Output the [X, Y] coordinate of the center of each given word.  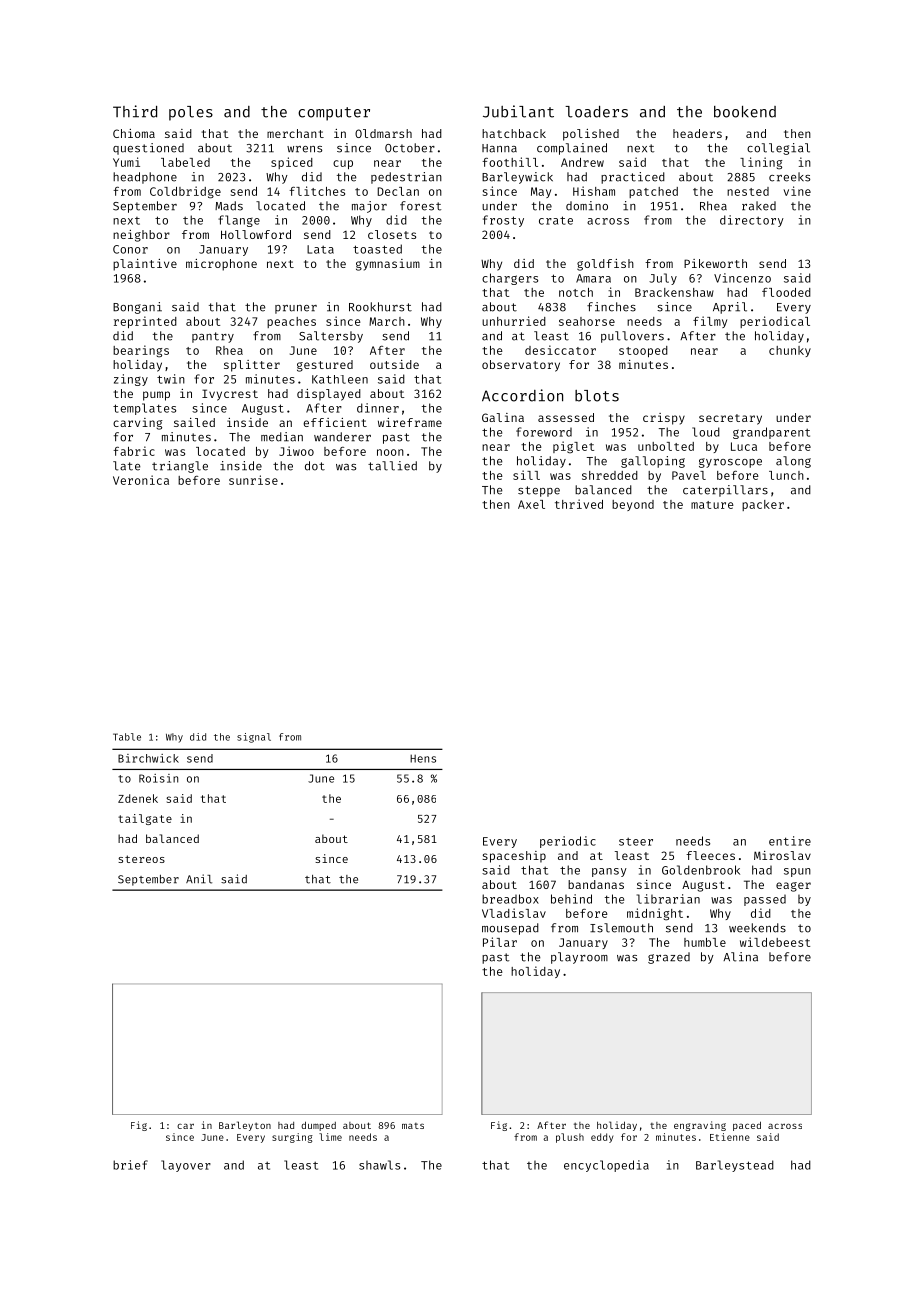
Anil [199, 879]
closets [392, 234]
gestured [325, 366]
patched [653, 192]
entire [790, 841]
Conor [130, 249]
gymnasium [388, 265]
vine [797, 191]
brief [130, 1165]
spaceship [514, 857]
